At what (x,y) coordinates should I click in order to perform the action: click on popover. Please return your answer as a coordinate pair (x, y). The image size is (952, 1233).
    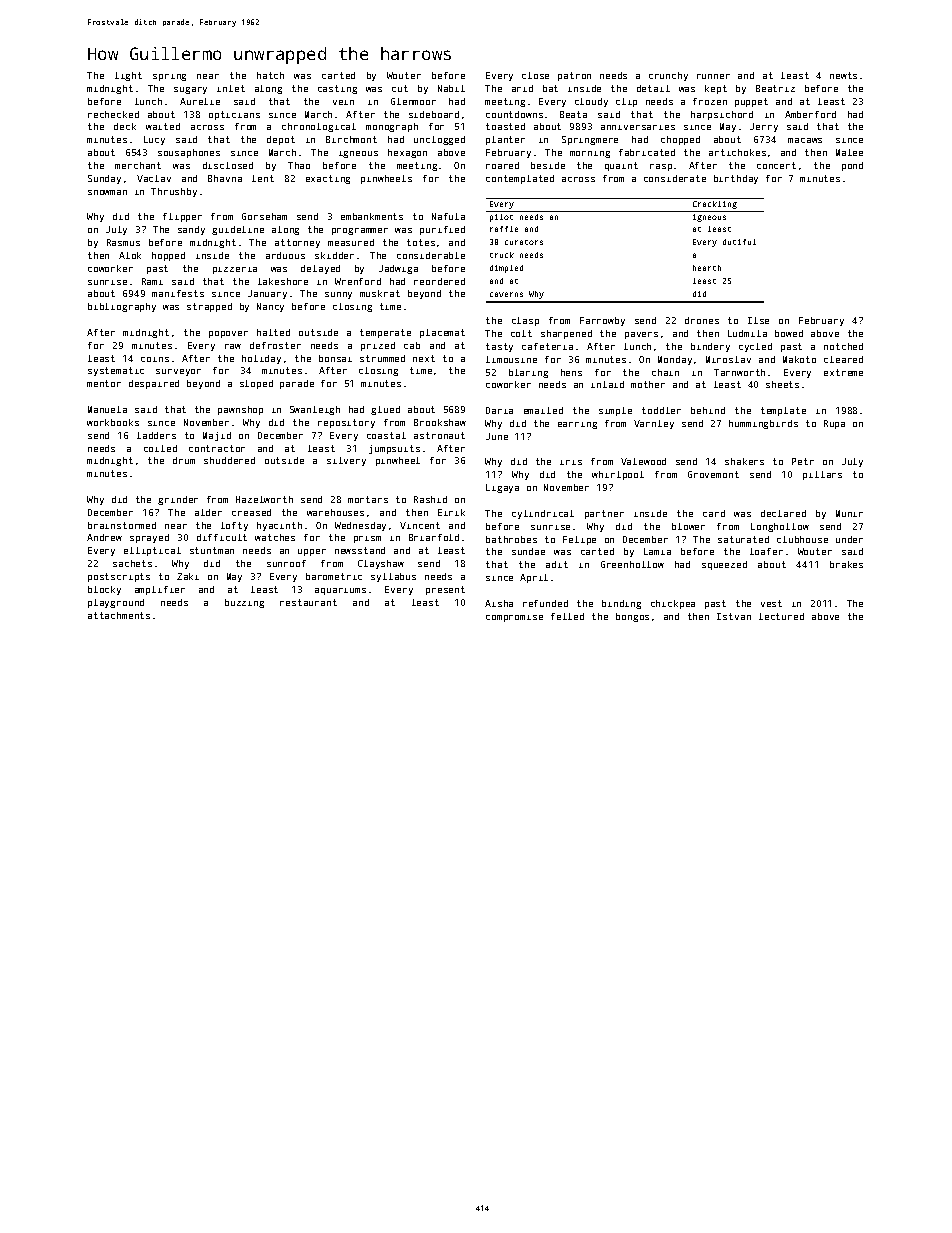
    Looking at the image, I should click on (228, 334).
